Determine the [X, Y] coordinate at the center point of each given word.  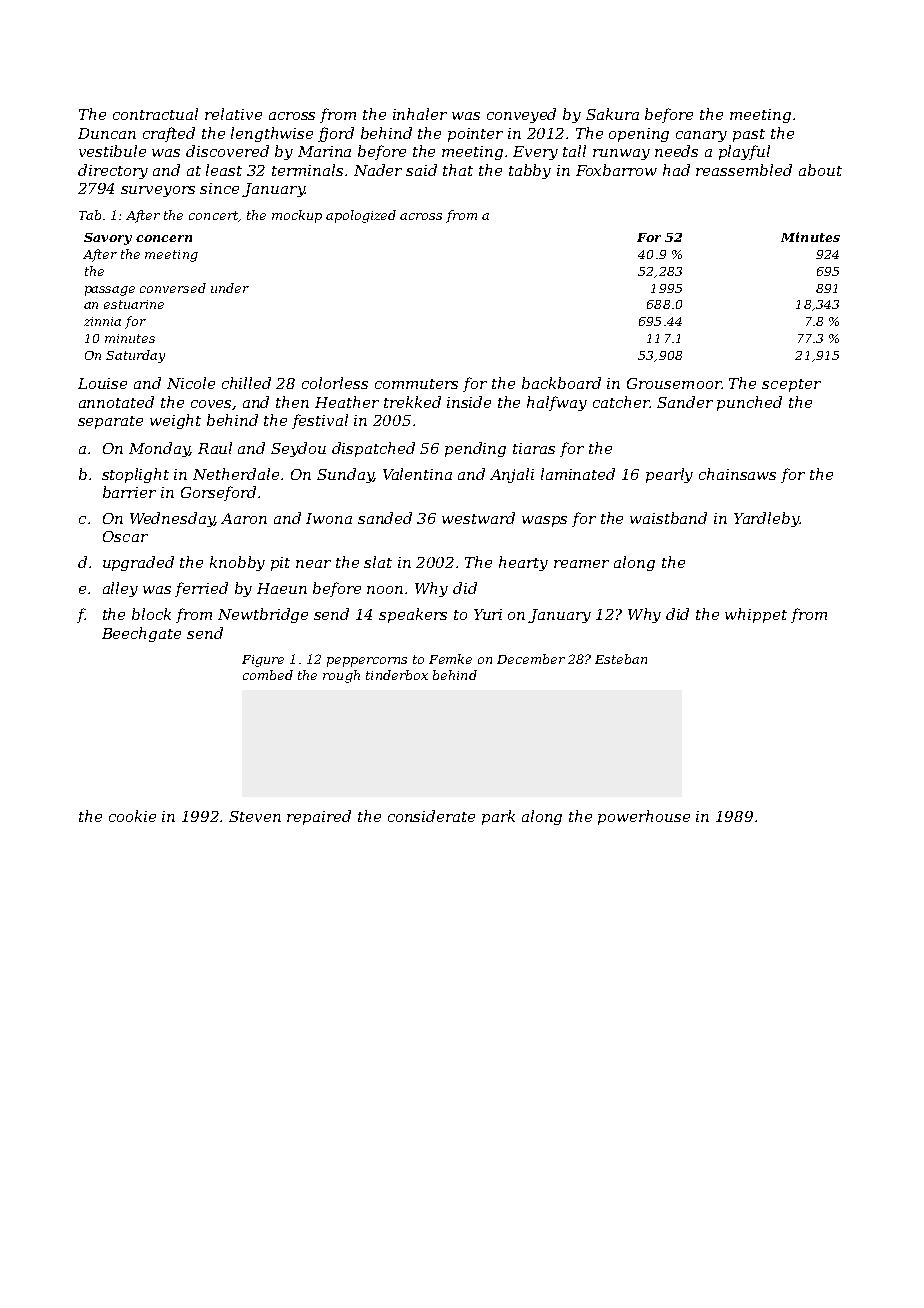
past [749, 135]
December [531, 659]
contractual [155, 114]
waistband [668, 518]
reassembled [744, 170]
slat [378, 562]
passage [110, 291]
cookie [132, 816]
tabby [530, 171]
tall [574, 151]
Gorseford [218, 493]
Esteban [621, 659]
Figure [263, 661]
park [498, 817]
